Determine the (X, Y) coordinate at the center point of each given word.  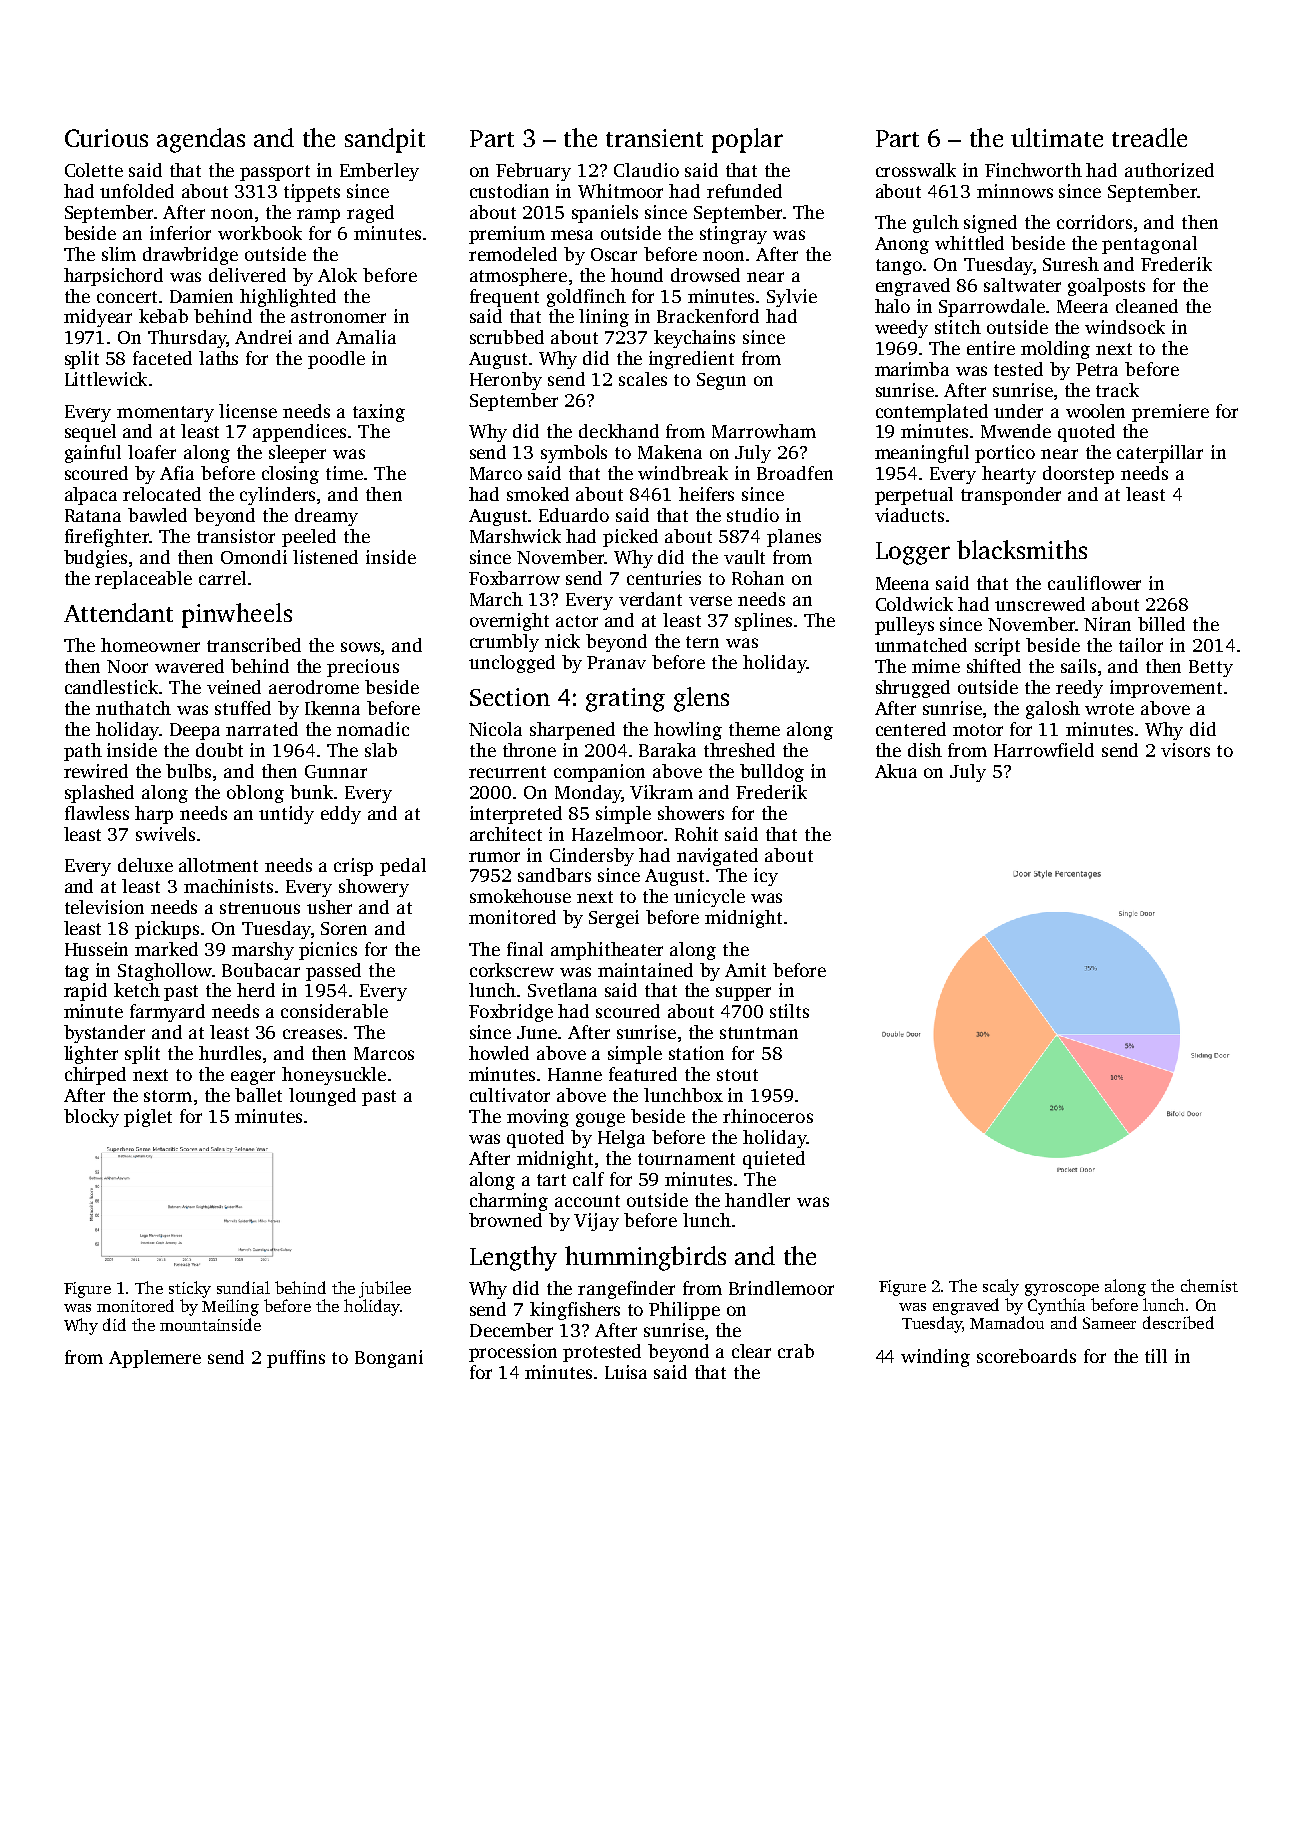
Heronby (506, 381)
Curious (106, 138)
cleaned (1147, 306)
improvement (1166, 689)
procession (513, 1353)
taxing (379, 413)
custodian (509, 191)
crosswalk (916, 170)
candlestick (111, 687)
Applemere (155, 1359)
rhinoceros (768, 1116)
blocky (91, 1118)
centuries (664, 578)
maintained (645, 970)
